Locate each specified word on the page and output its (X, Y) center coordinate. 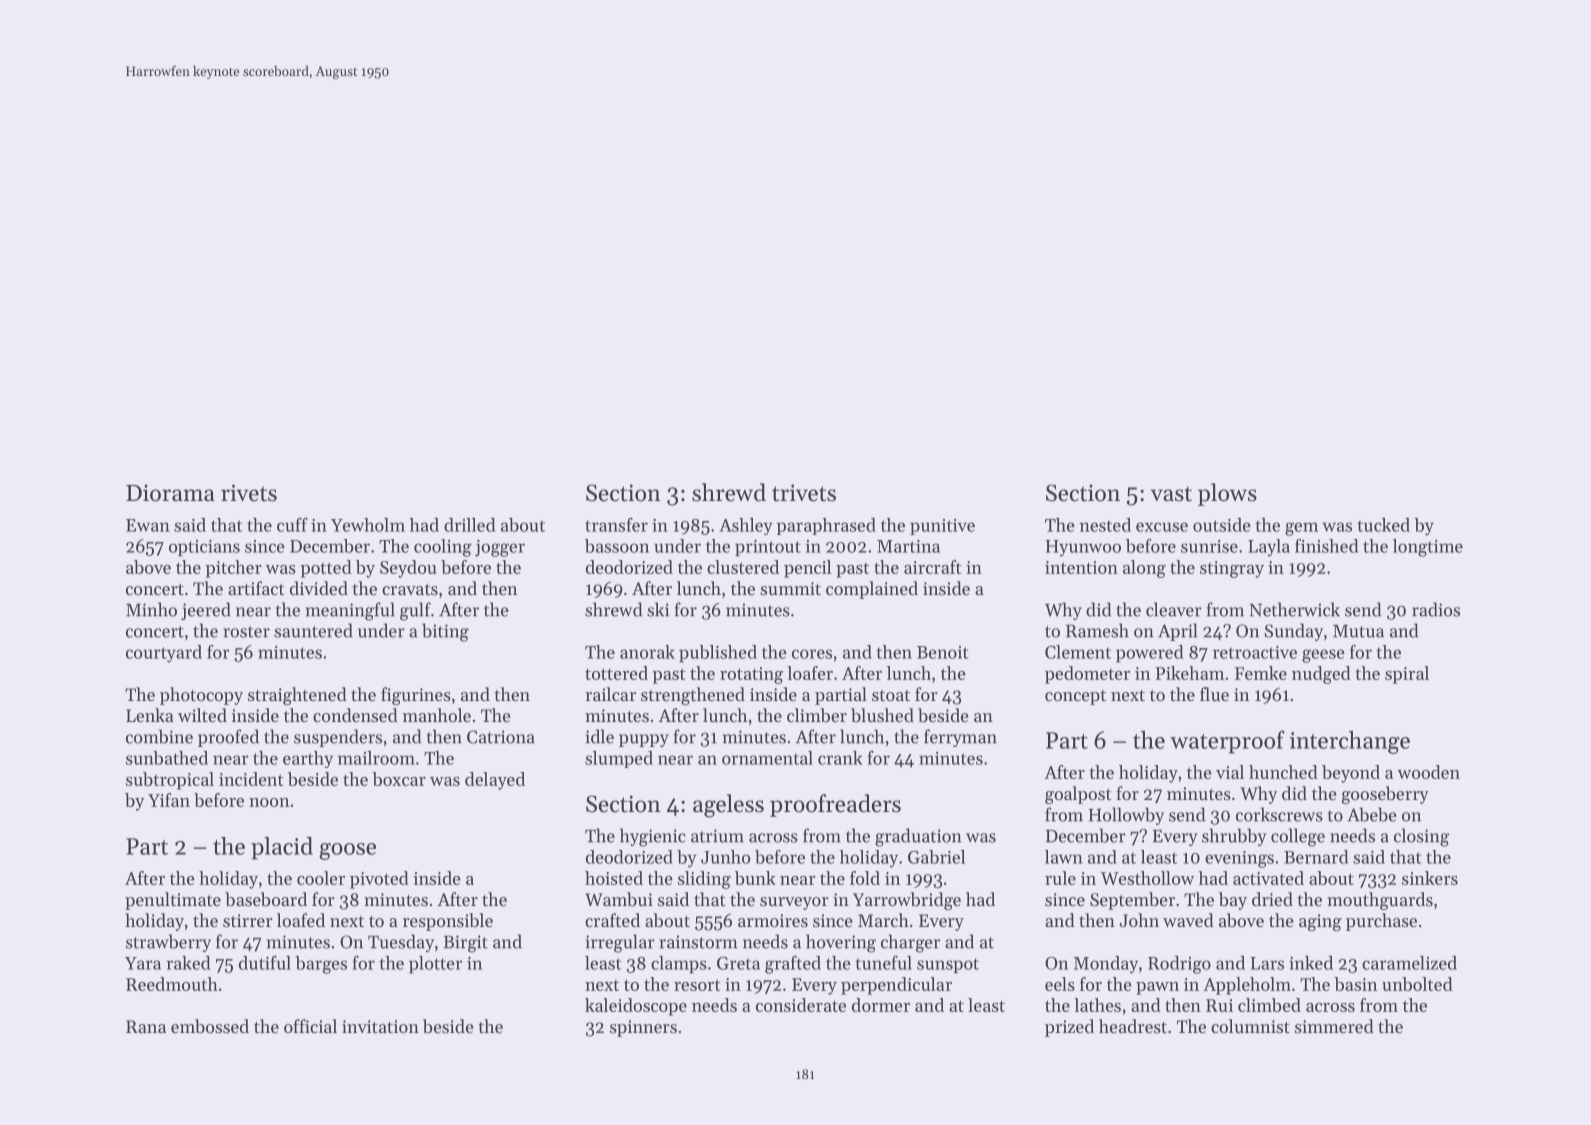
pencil (807, 569)
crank (840, 758)
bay (1233, 901)
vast (1171, 494)
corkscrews (1279, 814)
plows (1227, 494)
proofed (228, 738)
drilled (469, 525)
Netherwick (1294, 609)
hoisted (614, 878)
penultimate (173, 901)
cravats (410, 589)
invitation (380, 1026)
